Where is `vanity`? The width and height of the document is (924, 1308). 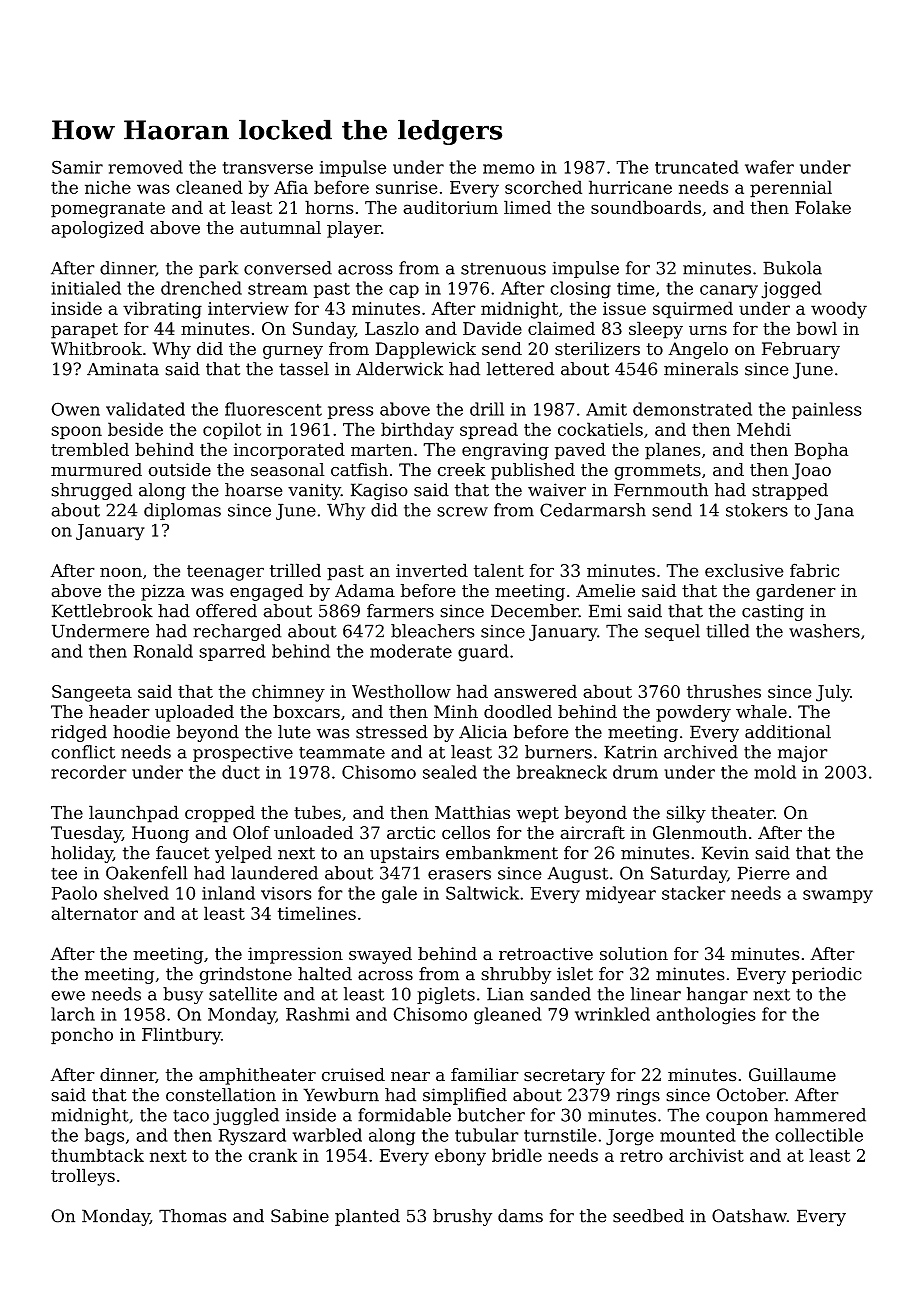
vanity is located at coordinates (314, 491).
